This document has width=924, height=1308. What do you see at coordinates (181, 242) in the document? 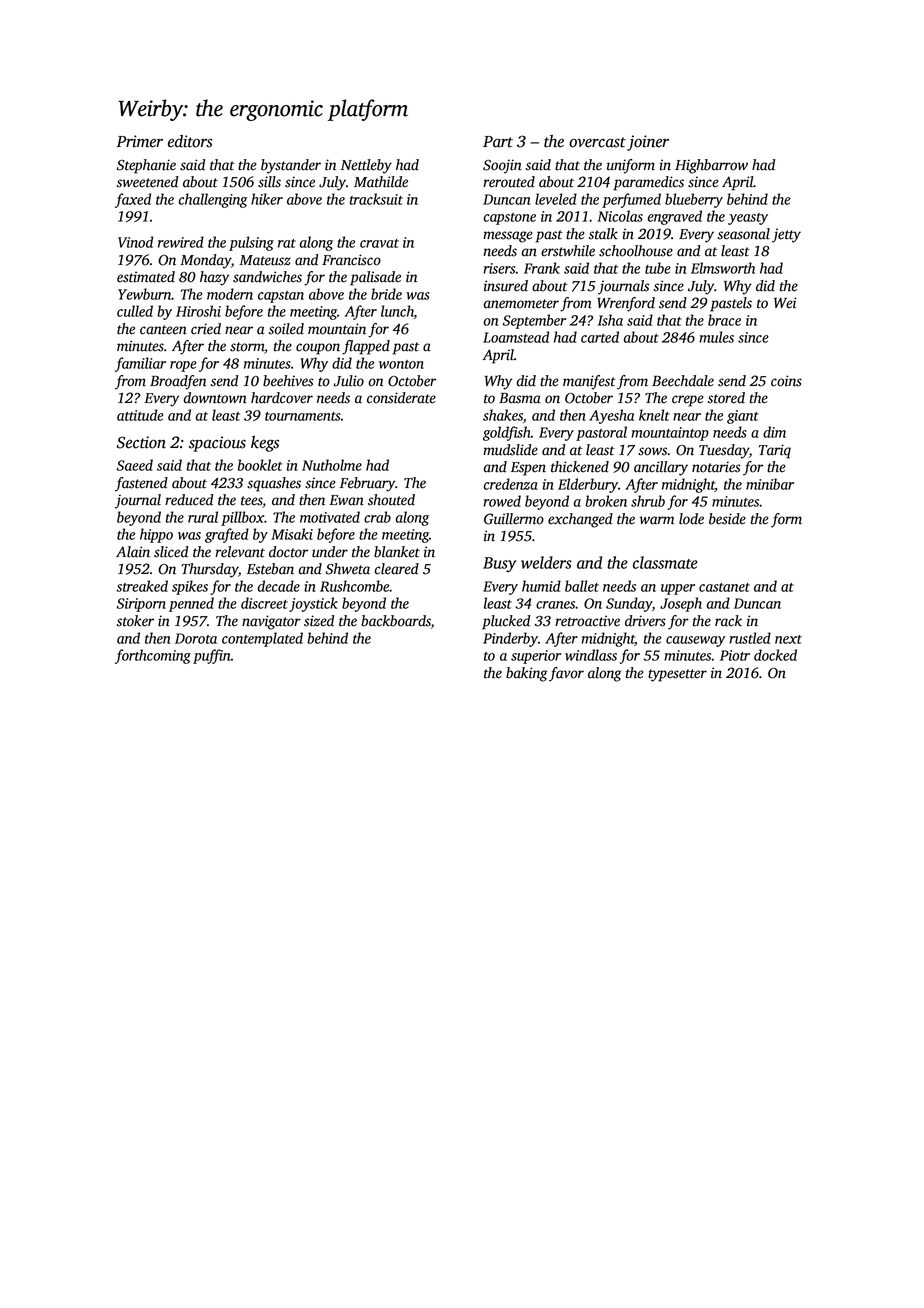
I see `rewired` at bounding box center [181, 242].
